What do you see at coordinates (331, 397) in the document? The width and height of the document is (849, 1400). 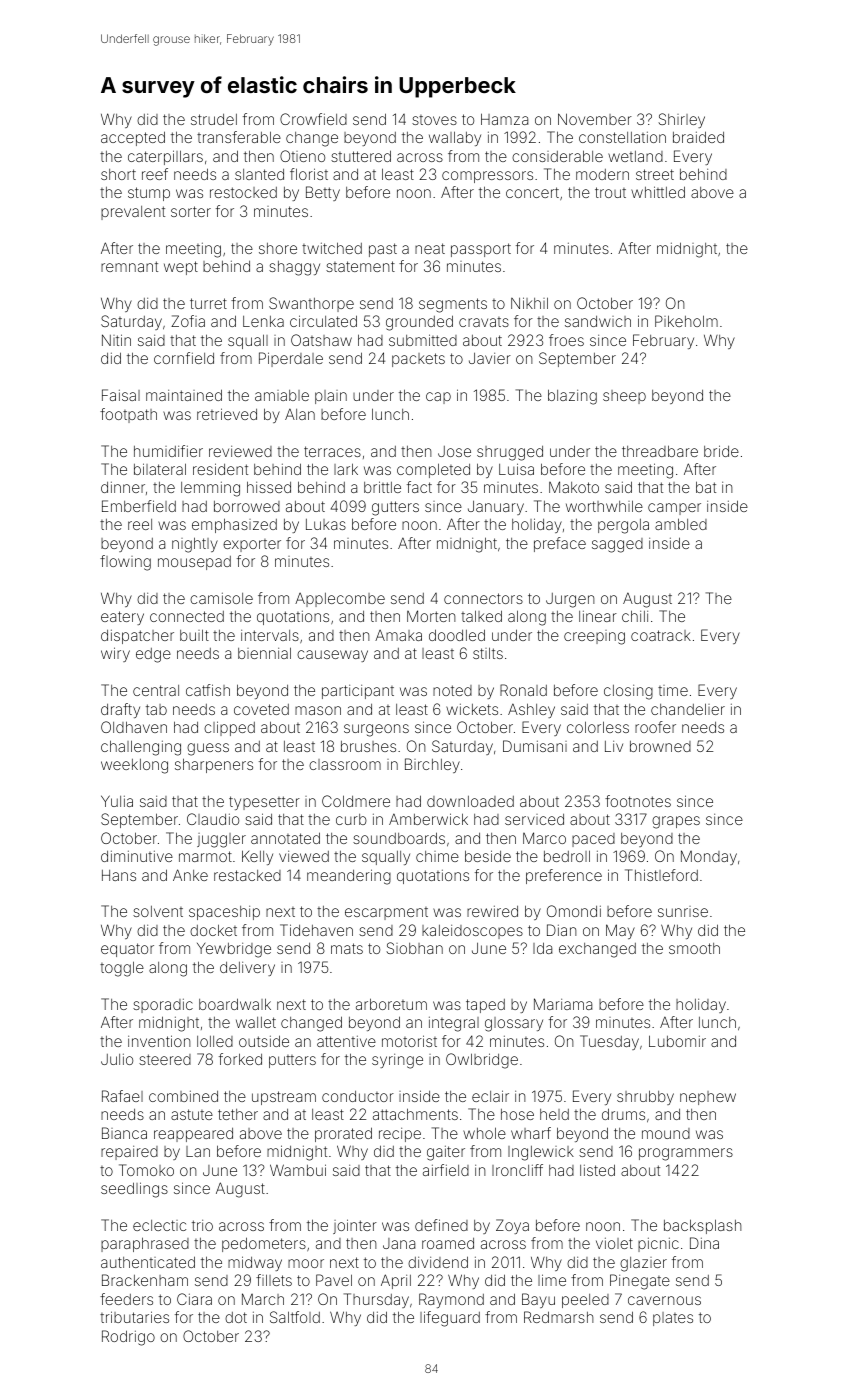 I see `plain` at bounding box center [331, 397].
